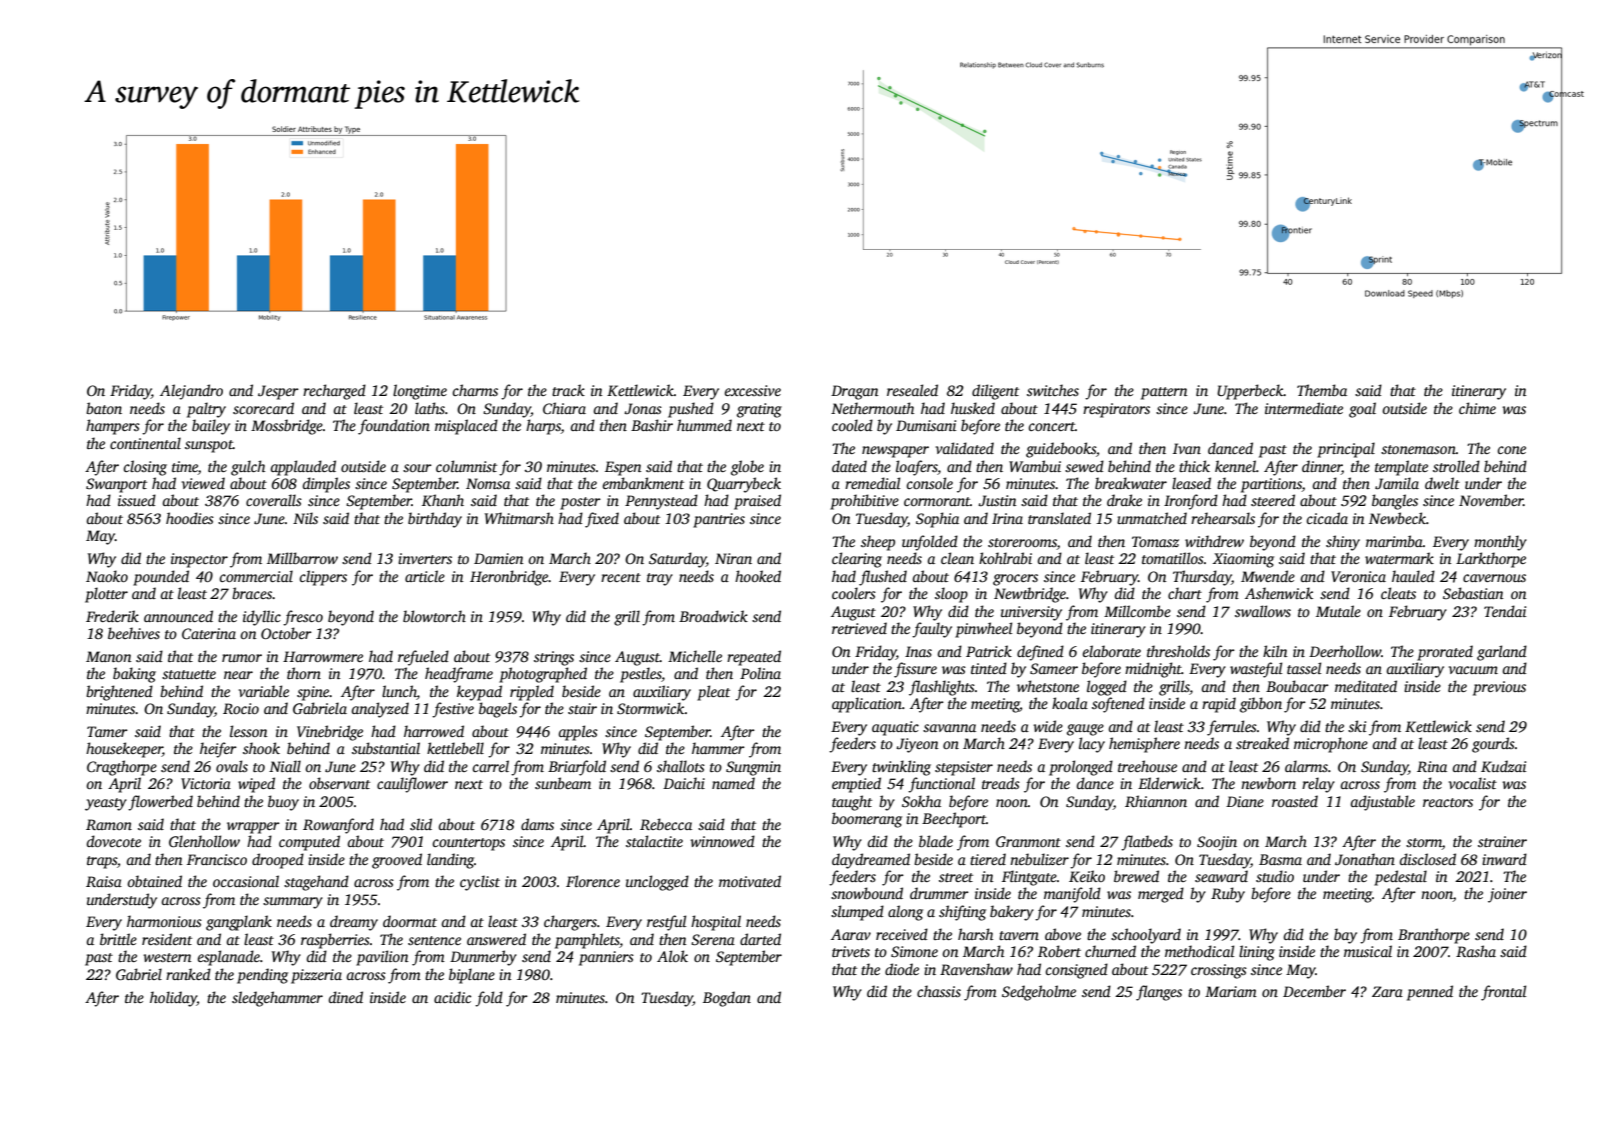  What do you see at coordinates (727, 999) in the document?
I see `Bogdan` at bounding box center [727, 999].
